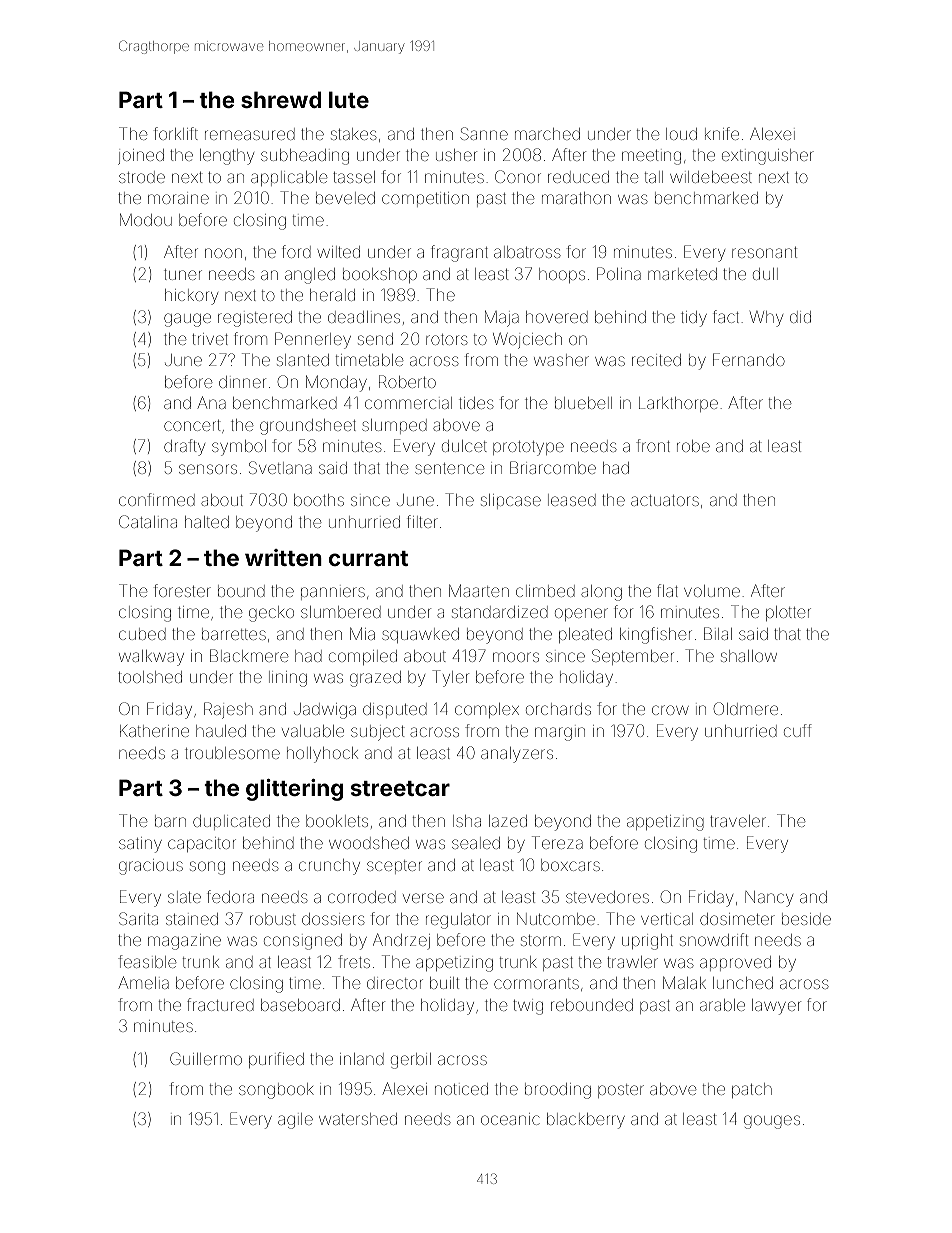 The width and height of the document is (952, 1233). I want to click on Tyler, so click(450, 678).
